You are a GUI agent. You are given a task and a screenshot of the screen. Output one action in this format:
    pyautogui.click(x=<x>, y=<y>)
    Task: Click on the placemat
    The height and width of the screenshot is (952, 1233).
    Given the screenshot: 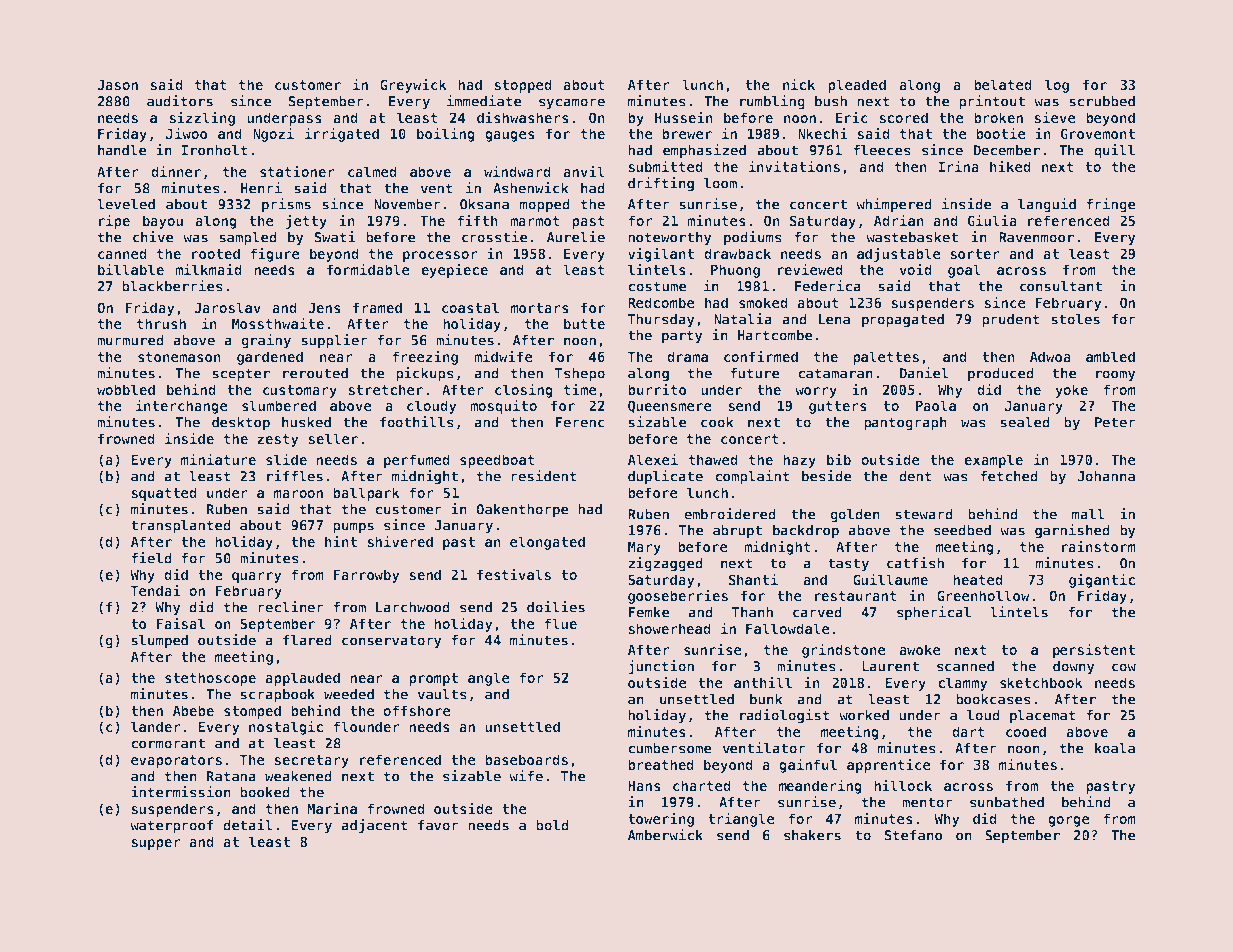 What is the action you would take?
    pyautogui.click(x=1043, y=717)
